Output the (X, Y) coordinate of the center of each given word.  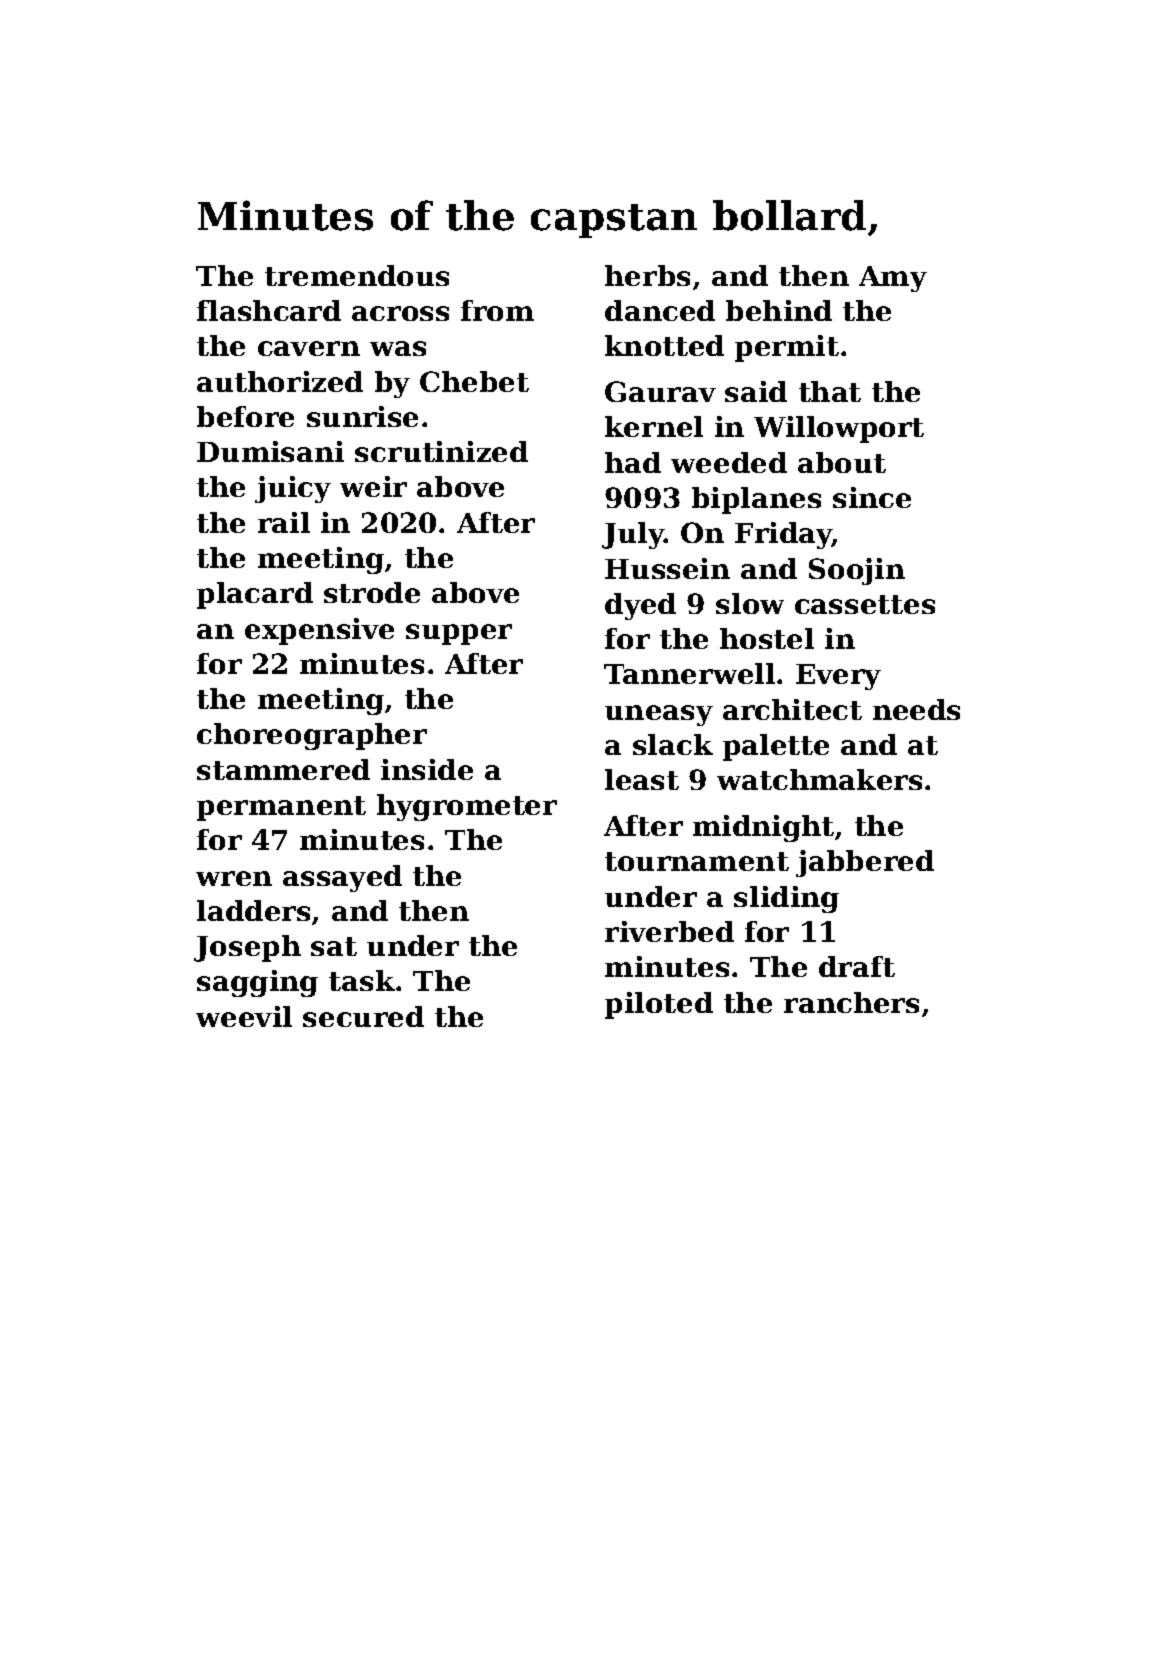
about (842, 462)
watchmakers (819, 779)
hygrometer (467, 807)
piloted (659, 1005)
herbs (647, 275)
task (362, 980)
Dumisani (270, 451)
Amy (893, 279)
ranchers (851, 1002)
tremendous (357, 275)
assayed (342, 878)
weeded (729, 462)
